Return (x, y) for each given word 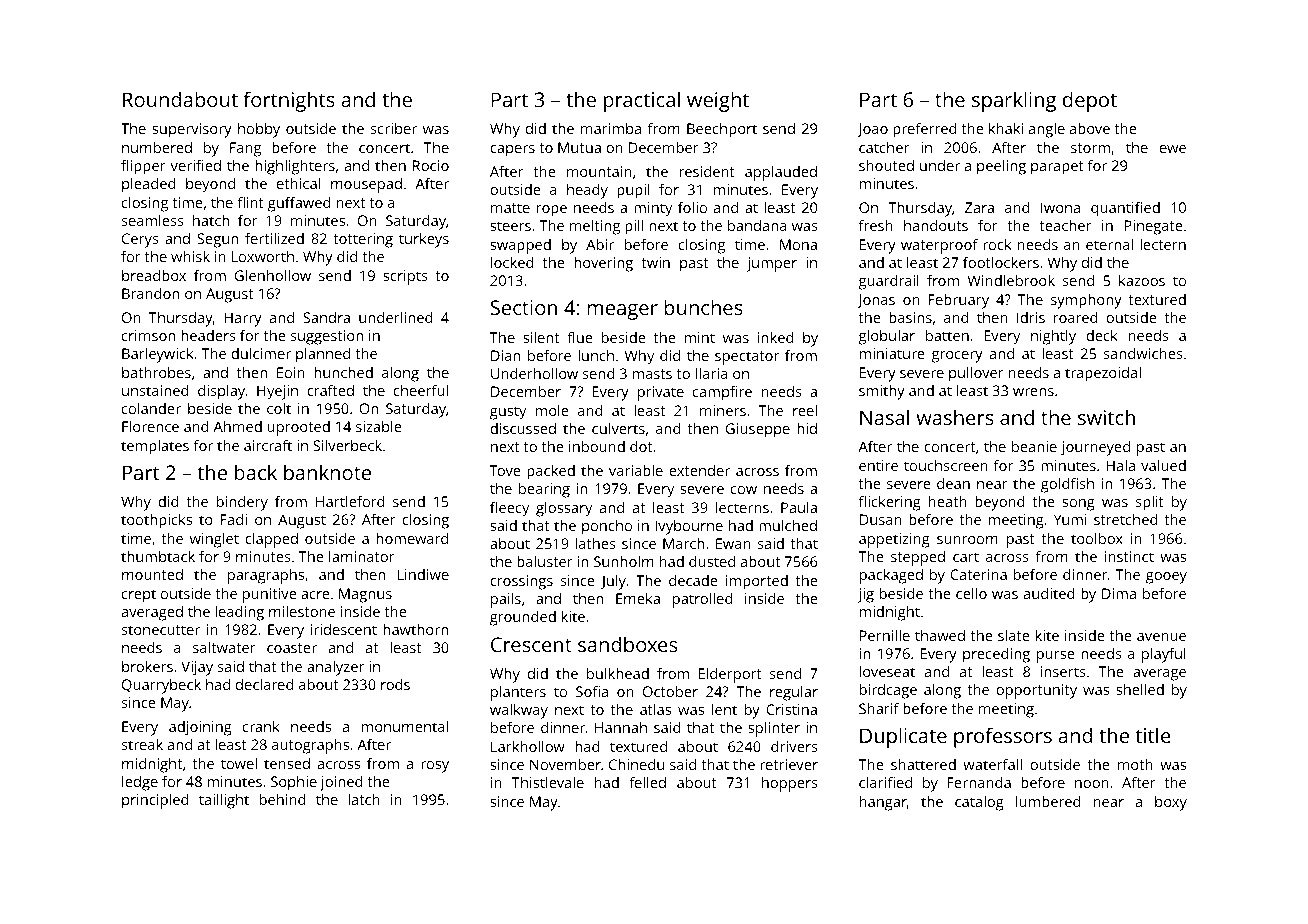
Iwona (1060, 207)
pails (506, 600)
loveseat (887, 671)
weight (718, 101)
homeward (412, 538)
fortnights (289, 101)
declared (265, 684)
